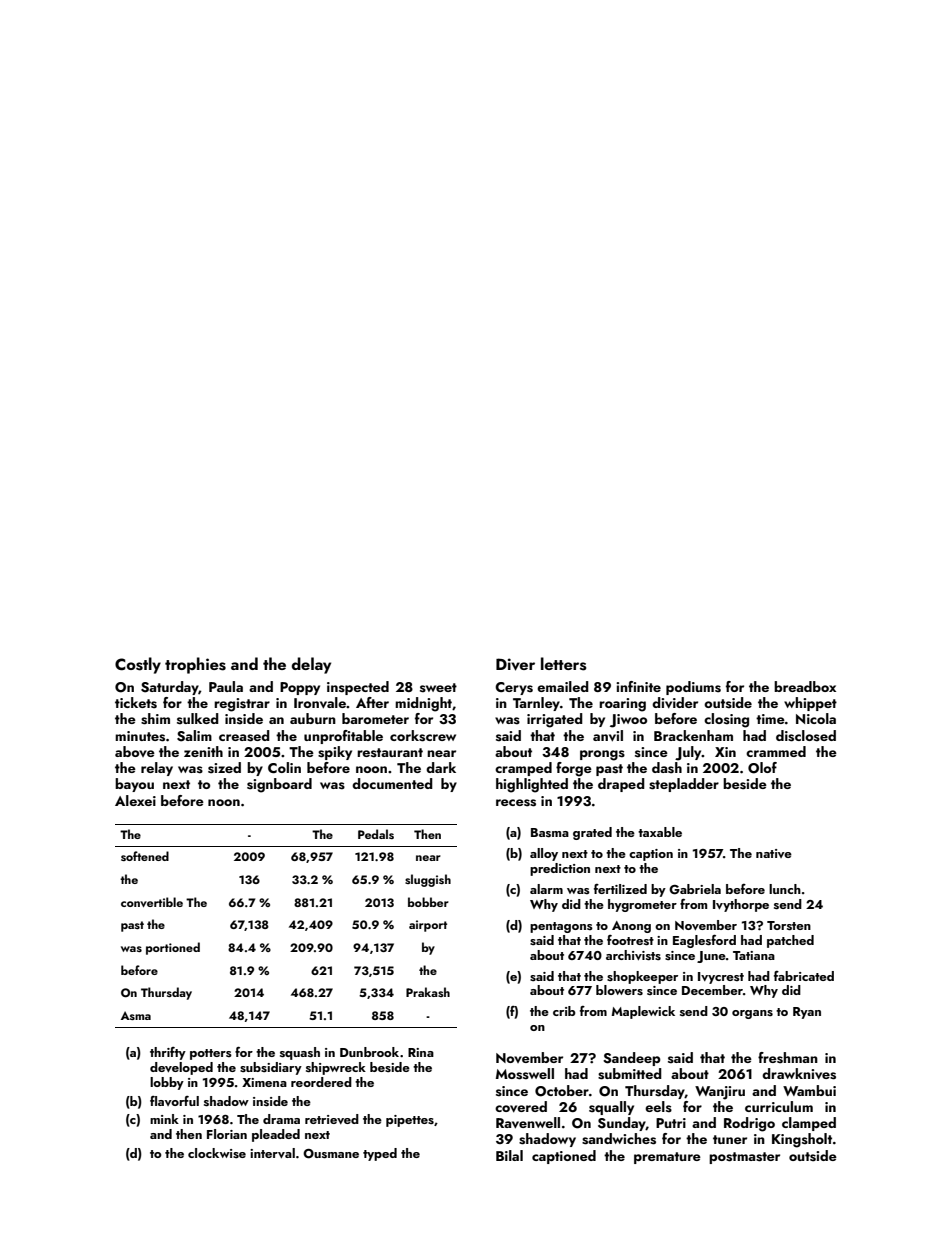  What do you see at coordinates (563, 686) in the page?
I see `emailed` at bounding box center [563, 686].
